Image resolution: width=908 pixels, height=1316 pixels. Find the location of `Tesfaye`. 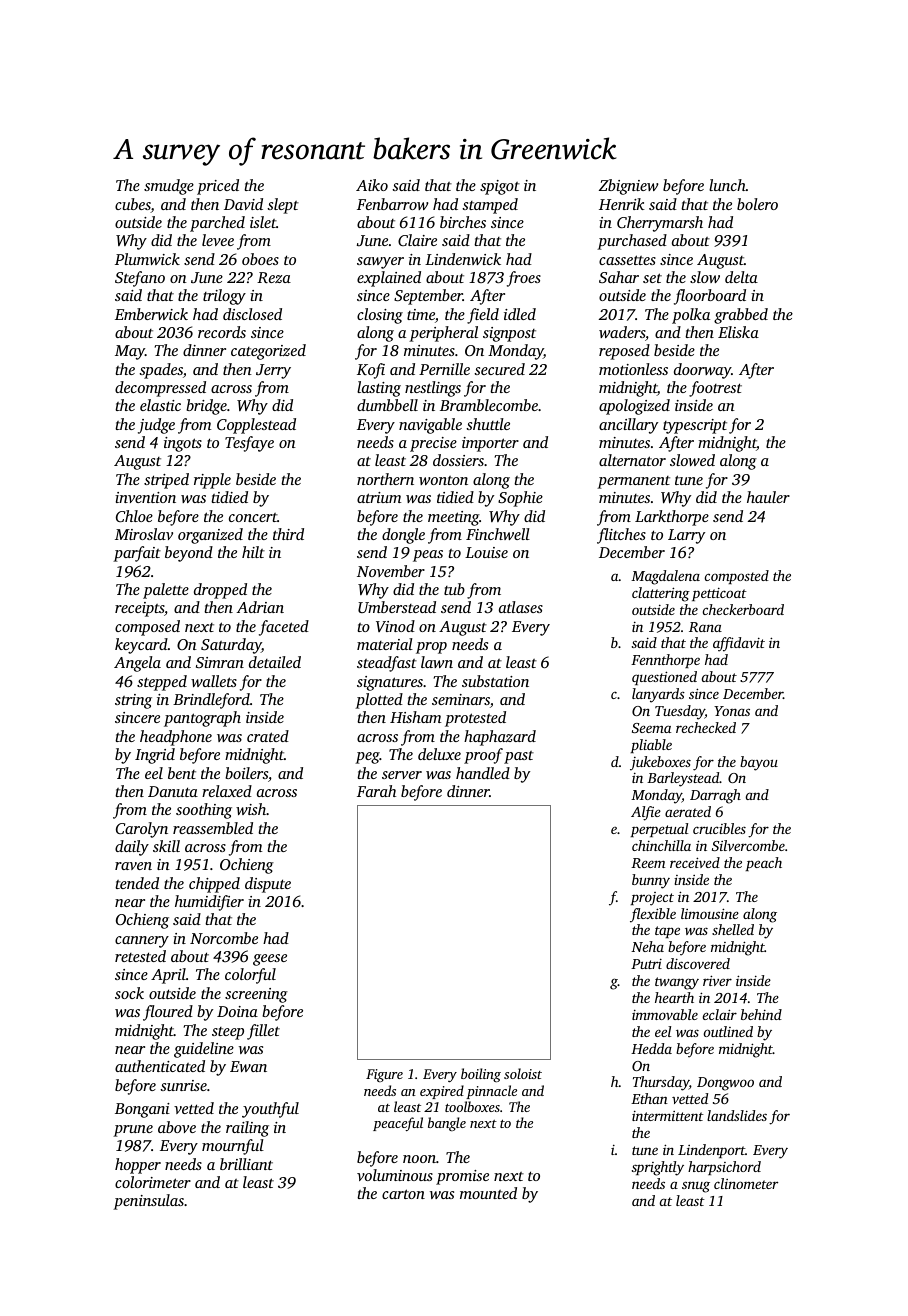

Tesfaye is located at coordinates (249, 444).
